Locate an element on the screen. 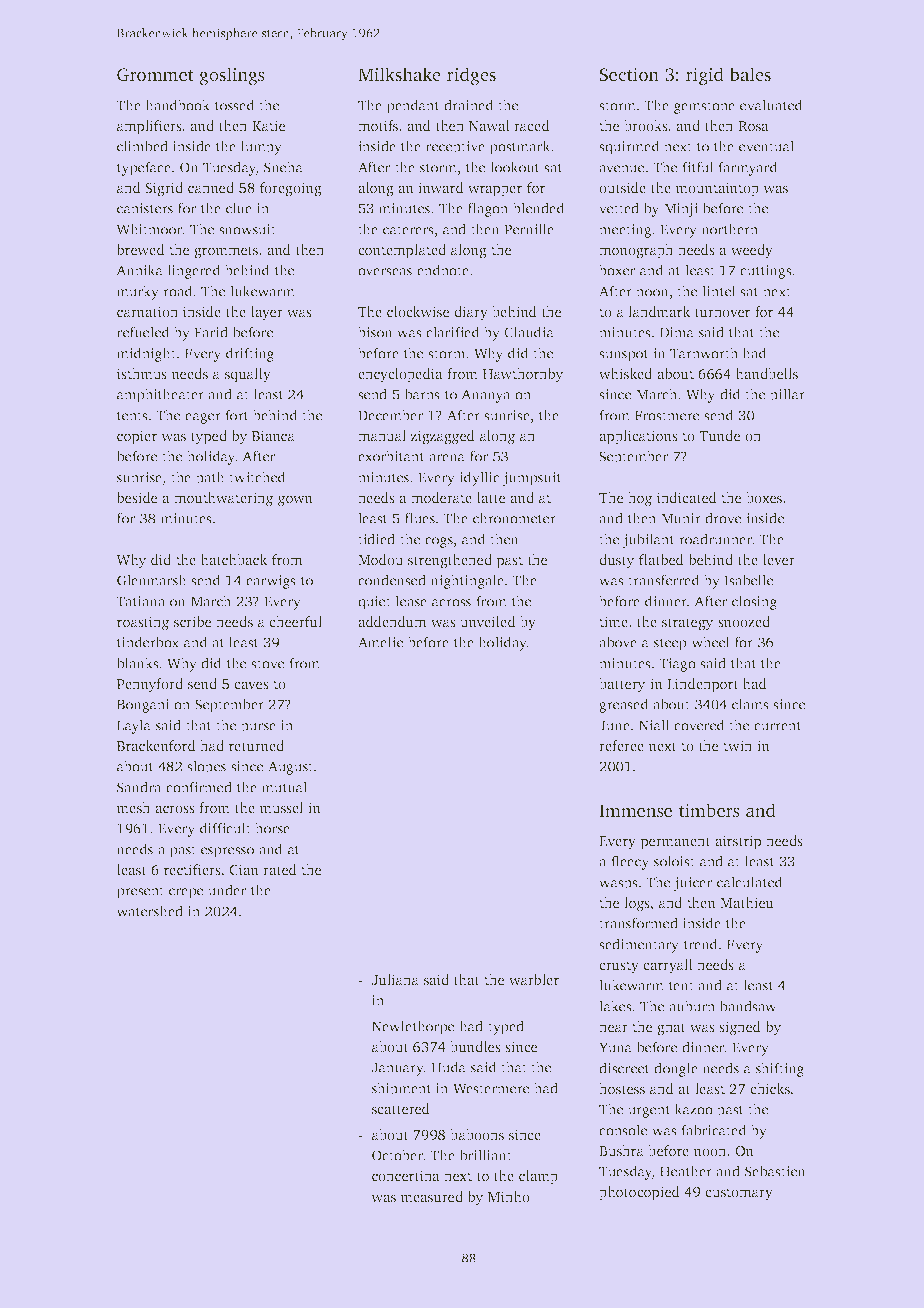  fabricated is located at coordinates (714, 1130).
